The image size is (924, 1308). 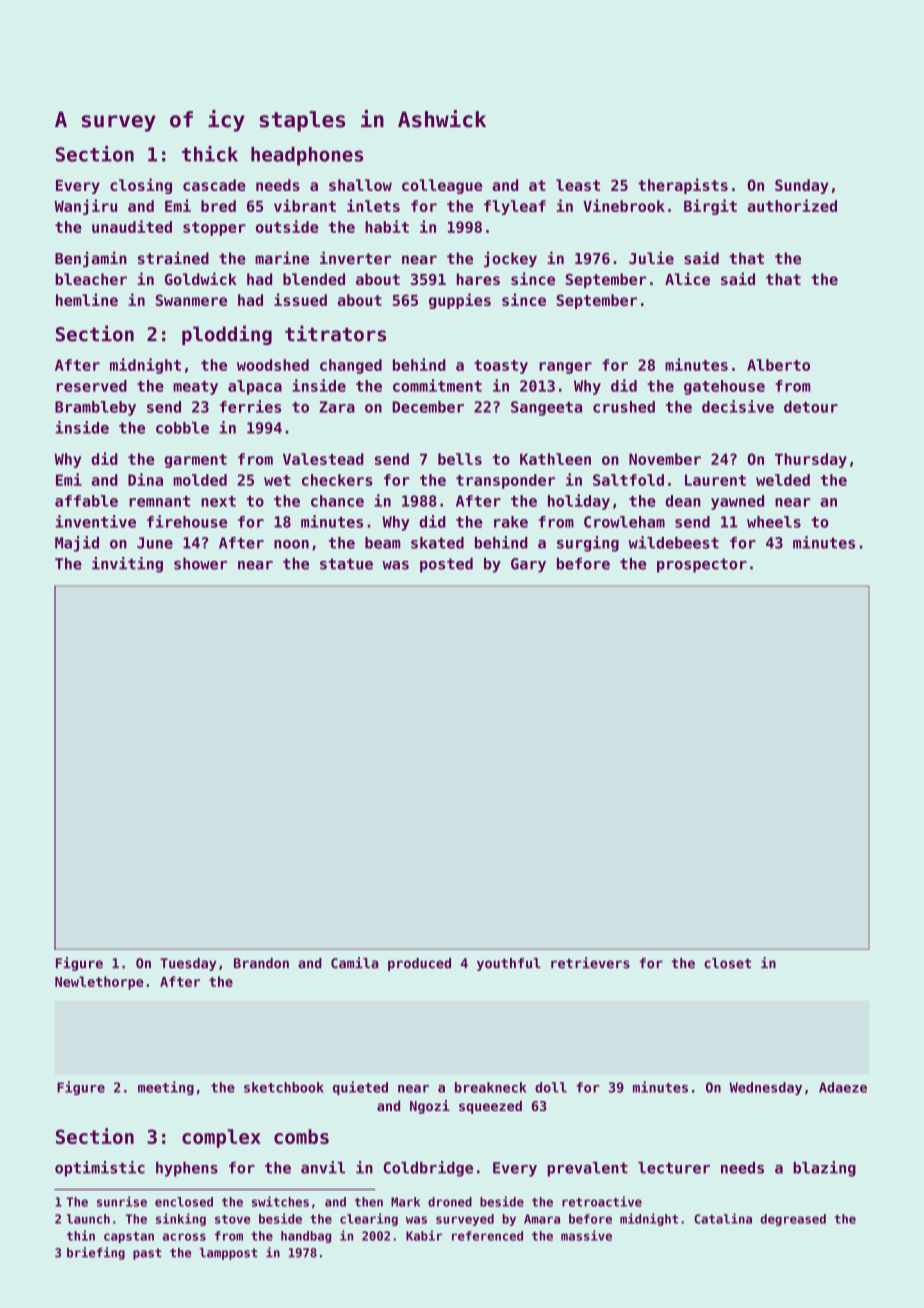 I want to click on inviting, so click(x=127, y=565).
